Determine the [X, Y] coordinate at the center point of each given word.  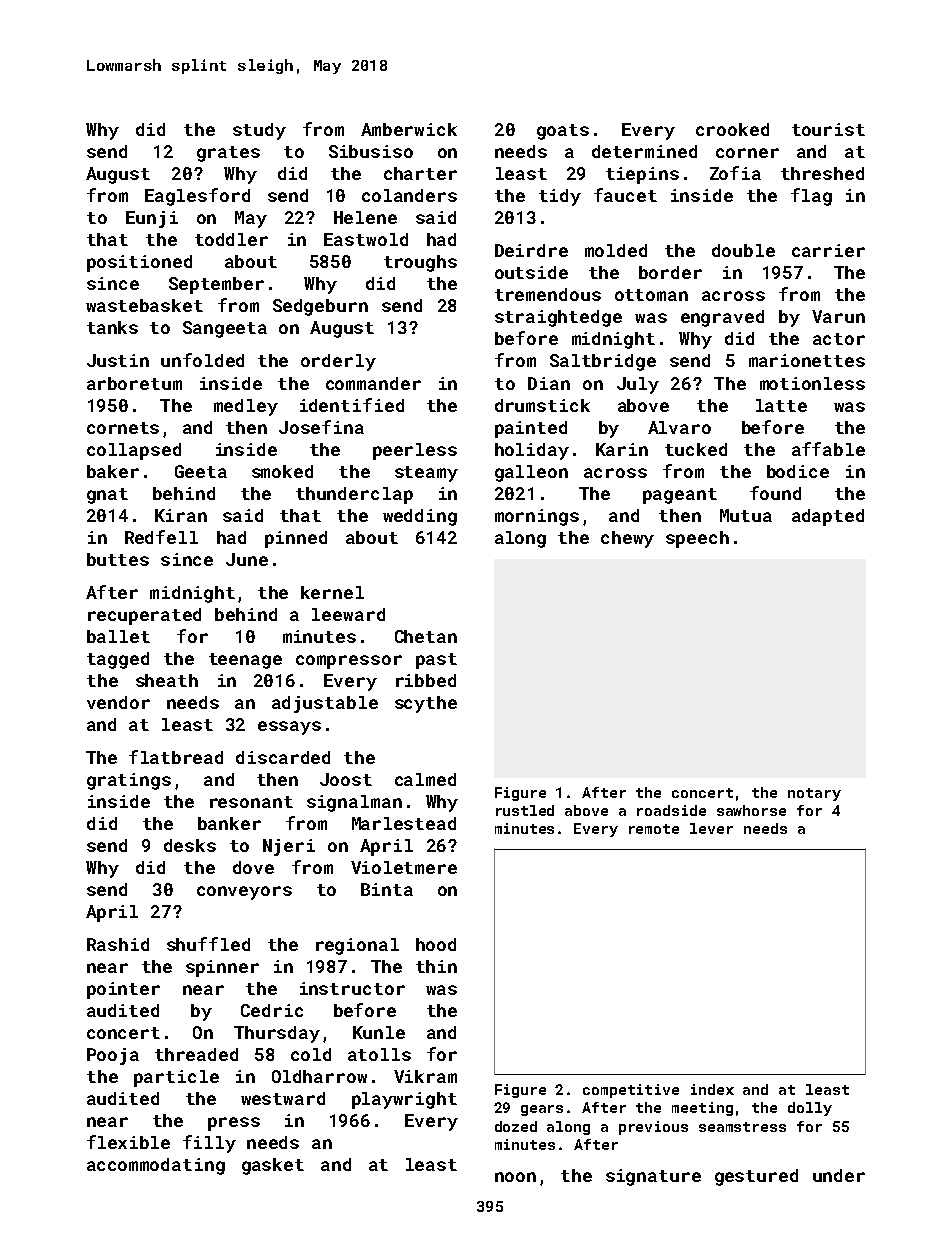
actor [839, 339]
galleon [531, 473]
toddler [231, 239]
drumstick [542, 405]
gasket [273, 1166]
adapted [828, 517]
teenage [245, 661]
